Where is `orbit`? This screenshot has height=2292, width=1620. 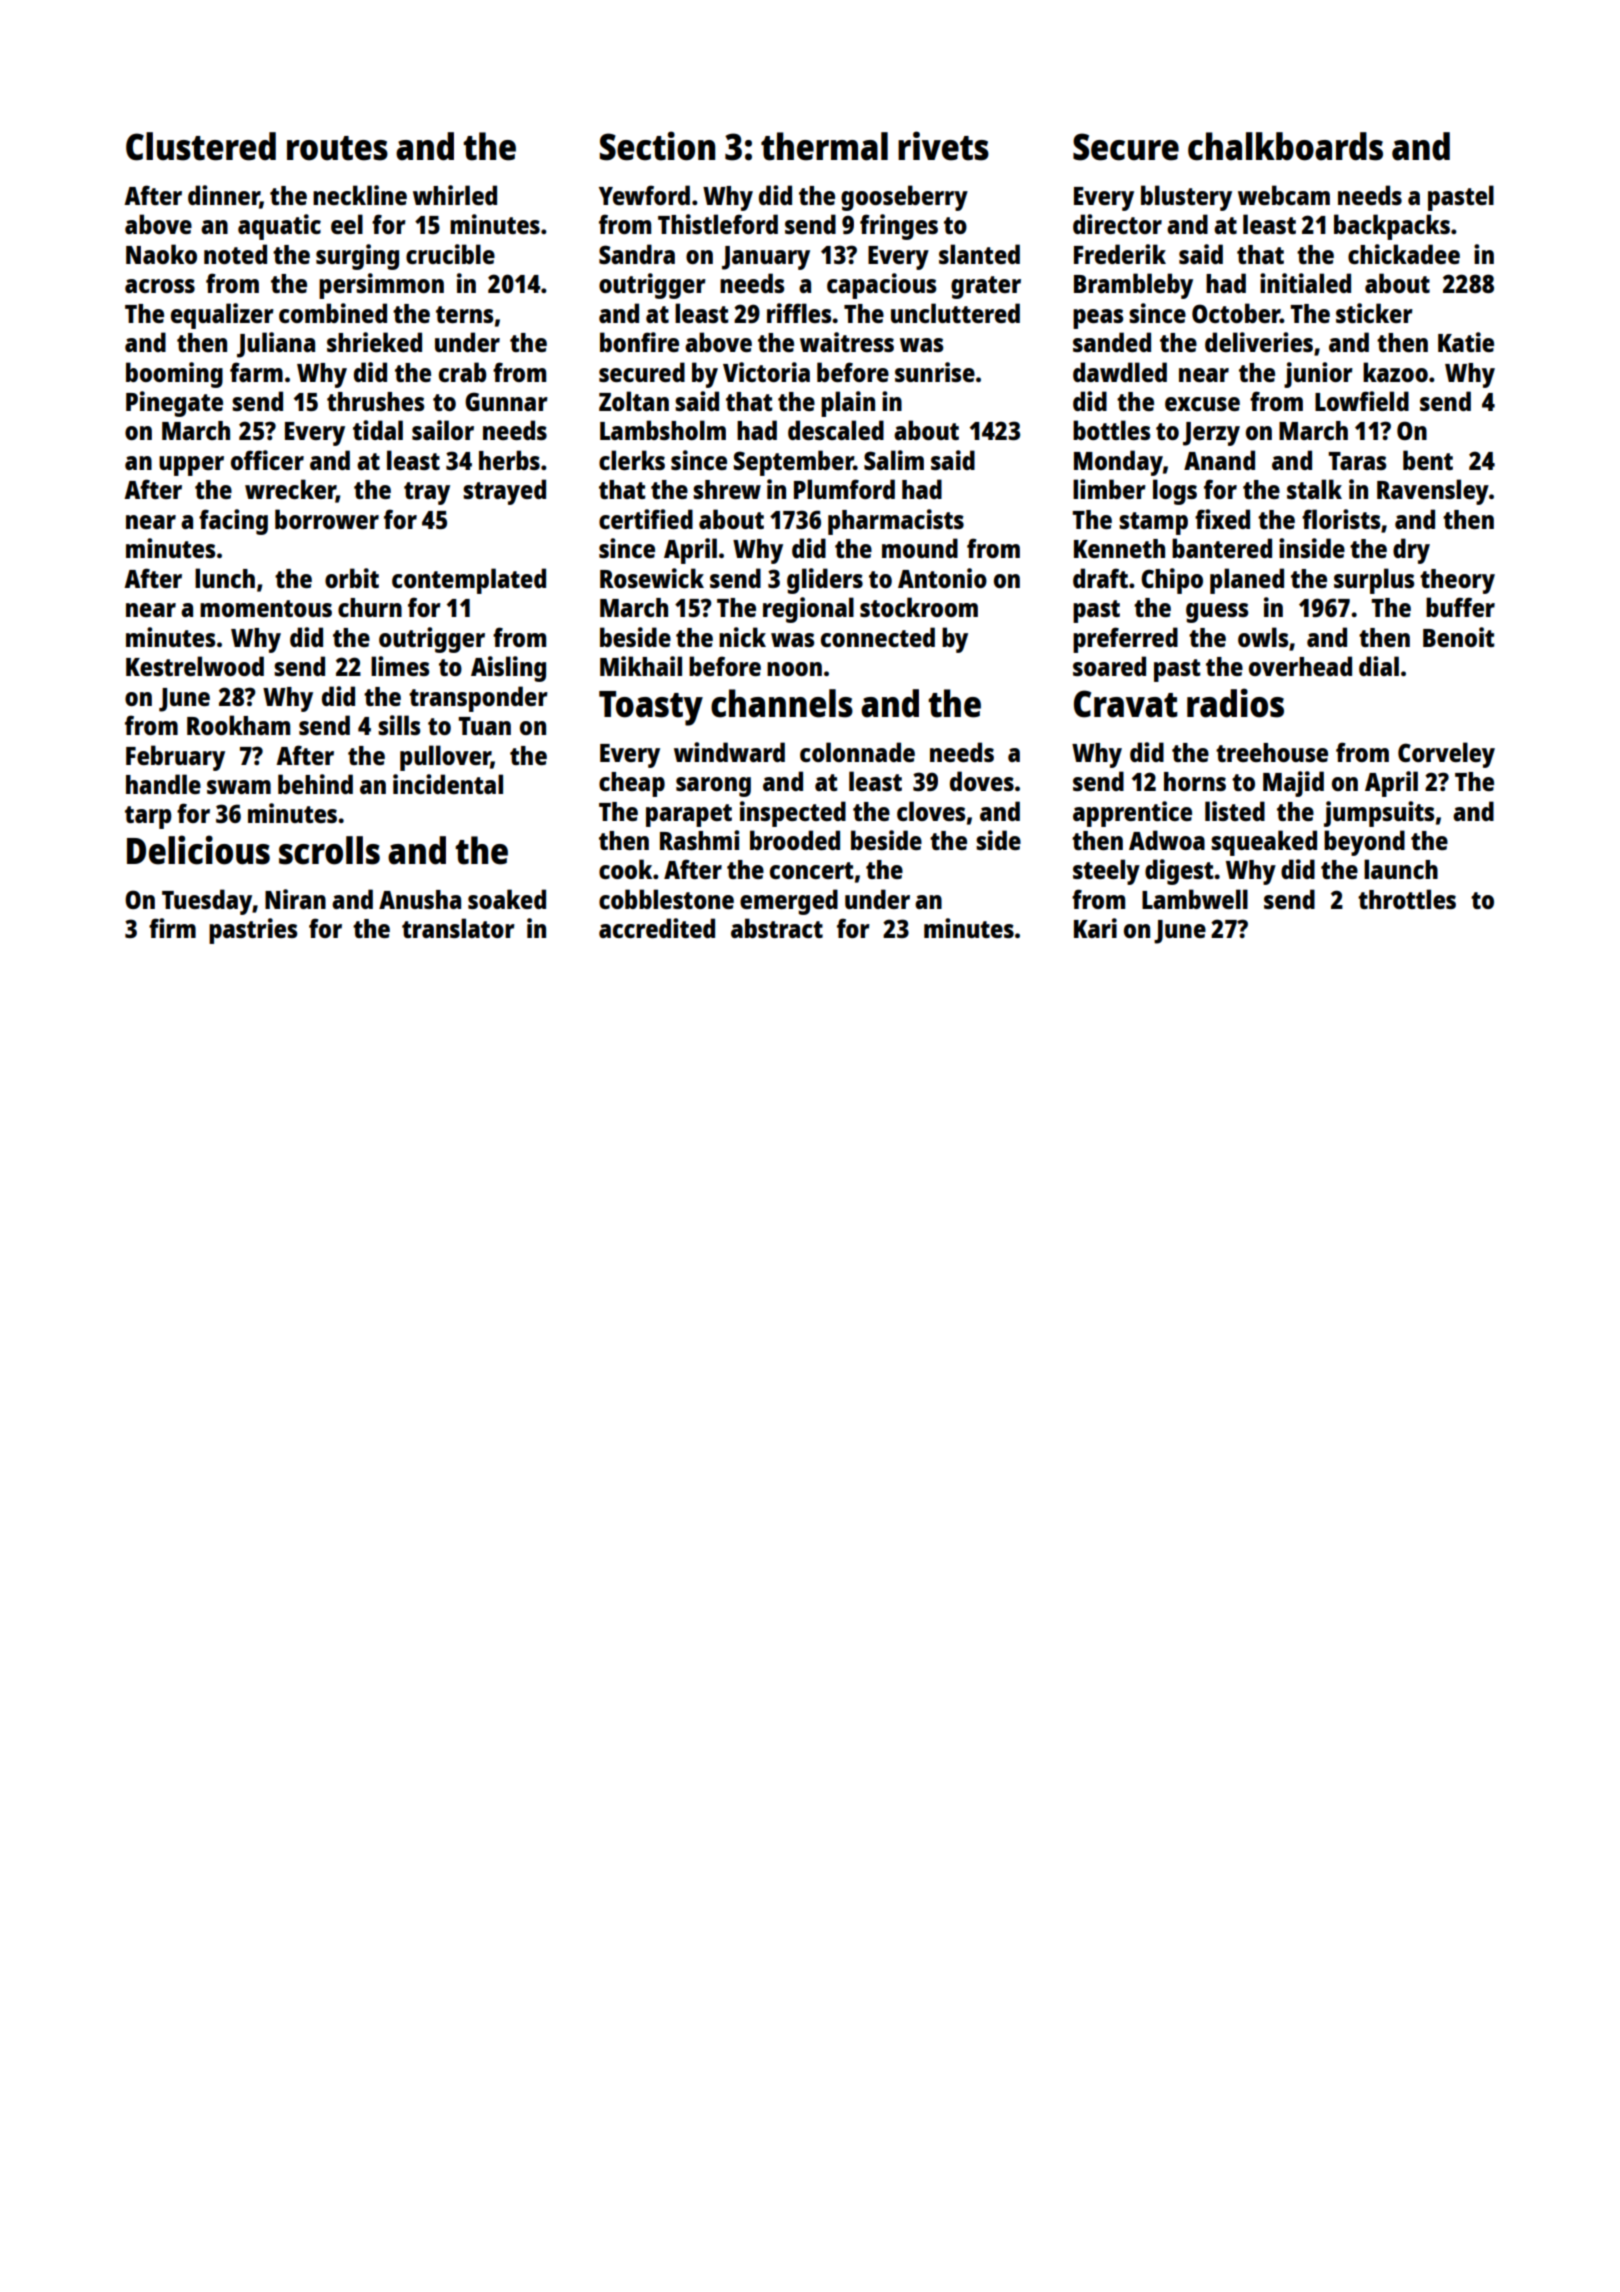
orbit is located at coordinates (352, 578).
